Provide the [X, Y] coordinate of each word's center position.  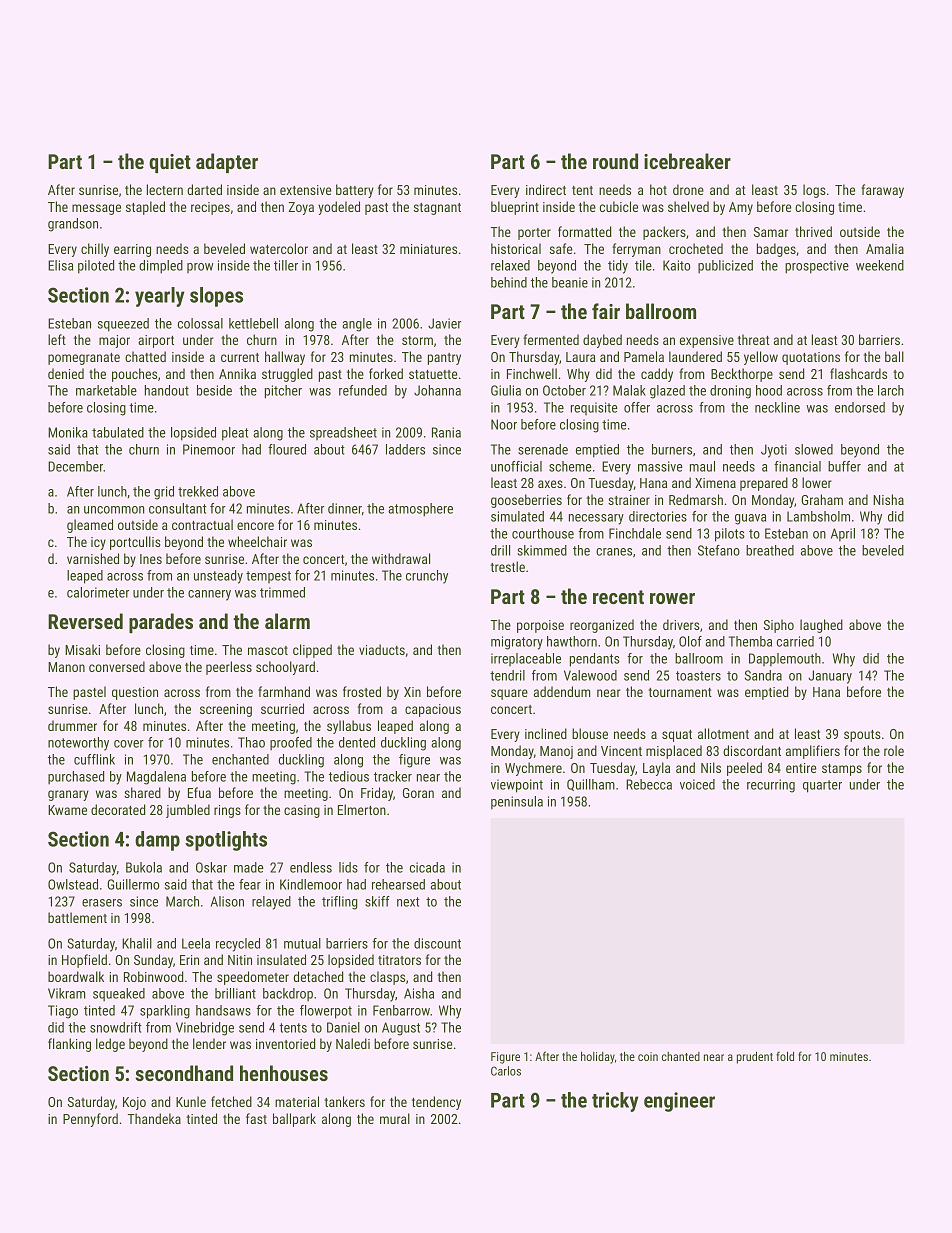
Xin [412, 692]
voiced [697, 784]
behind [509, 282]
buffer [844, 466]
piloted [96, 267]
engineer [679, 1102]
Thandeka [154, 1118]
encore [255, 526]
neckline [777, 407]
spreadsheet [343, 433]
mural [395, 1118]
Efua [199, 792]
